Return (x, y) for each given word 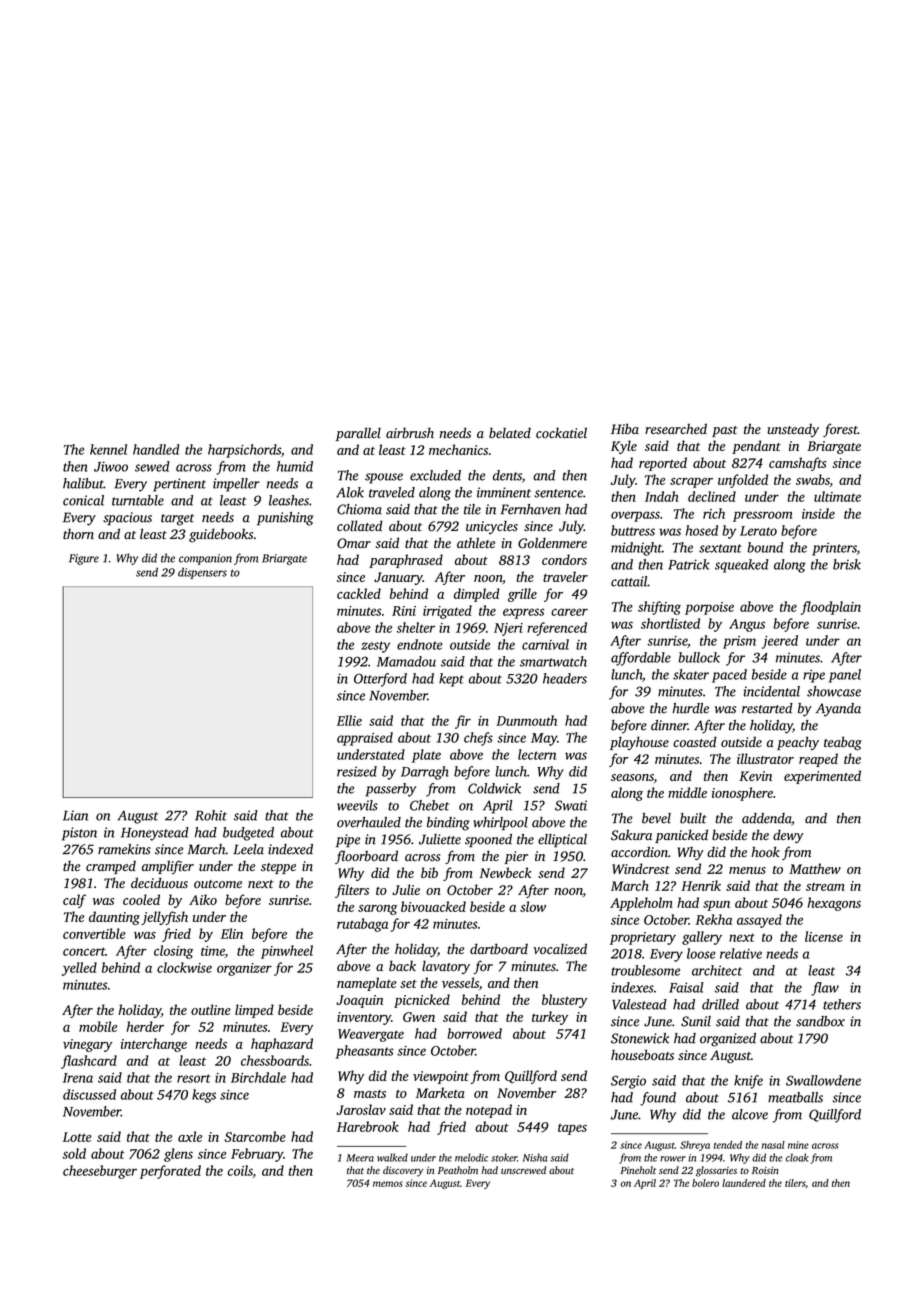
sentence (558, 493)
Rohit (211, 815)
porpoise (709, 608)
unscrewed (523, 1170)
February (257, 1155)
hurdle (690, 708)
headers (565, 678)
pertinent (179, 485)
